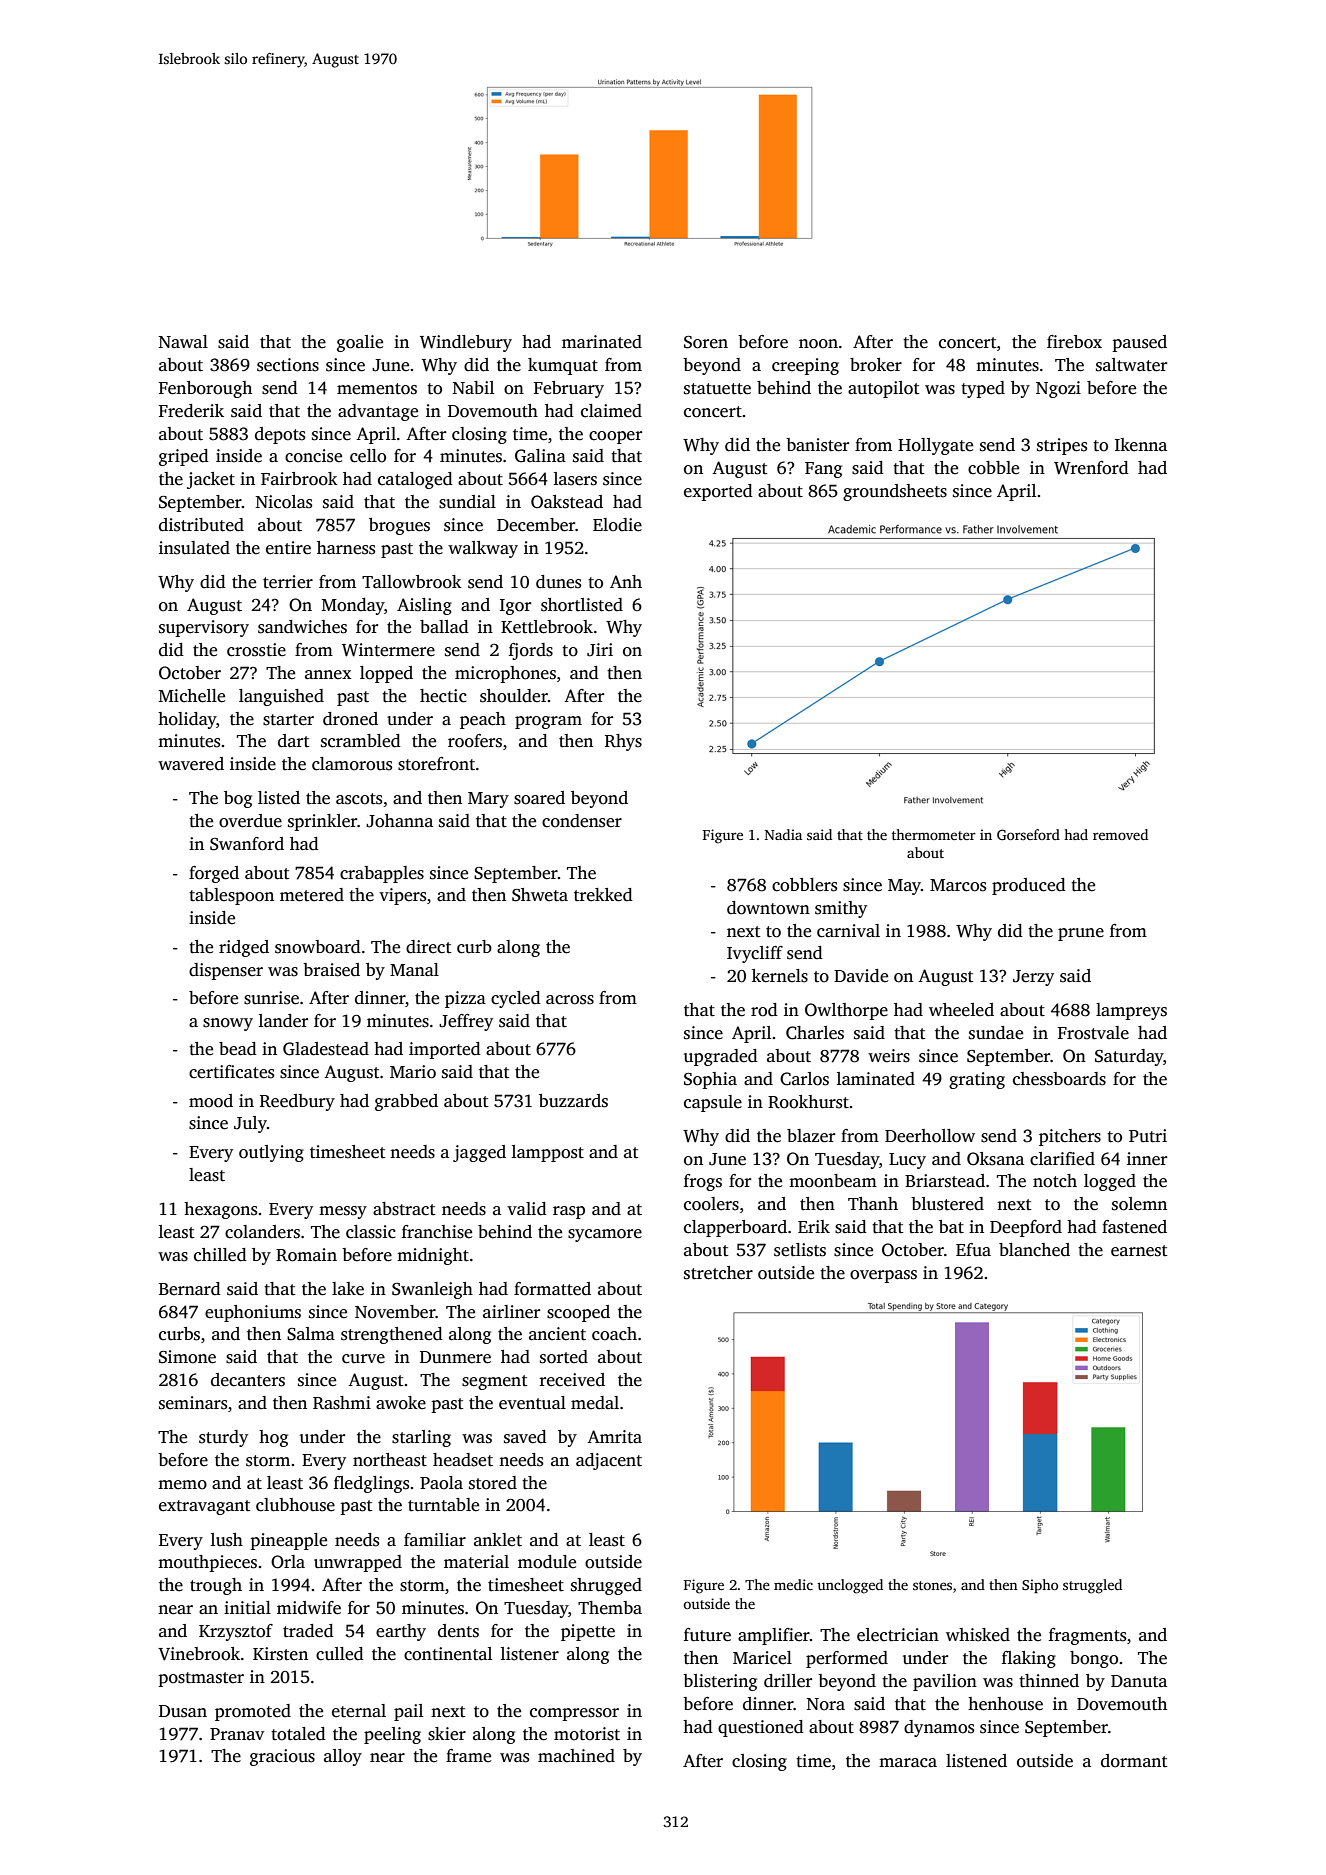  Describe the element at coordinates (432, 1290) in the screenshot. I see `Swanleigh` at that location.
